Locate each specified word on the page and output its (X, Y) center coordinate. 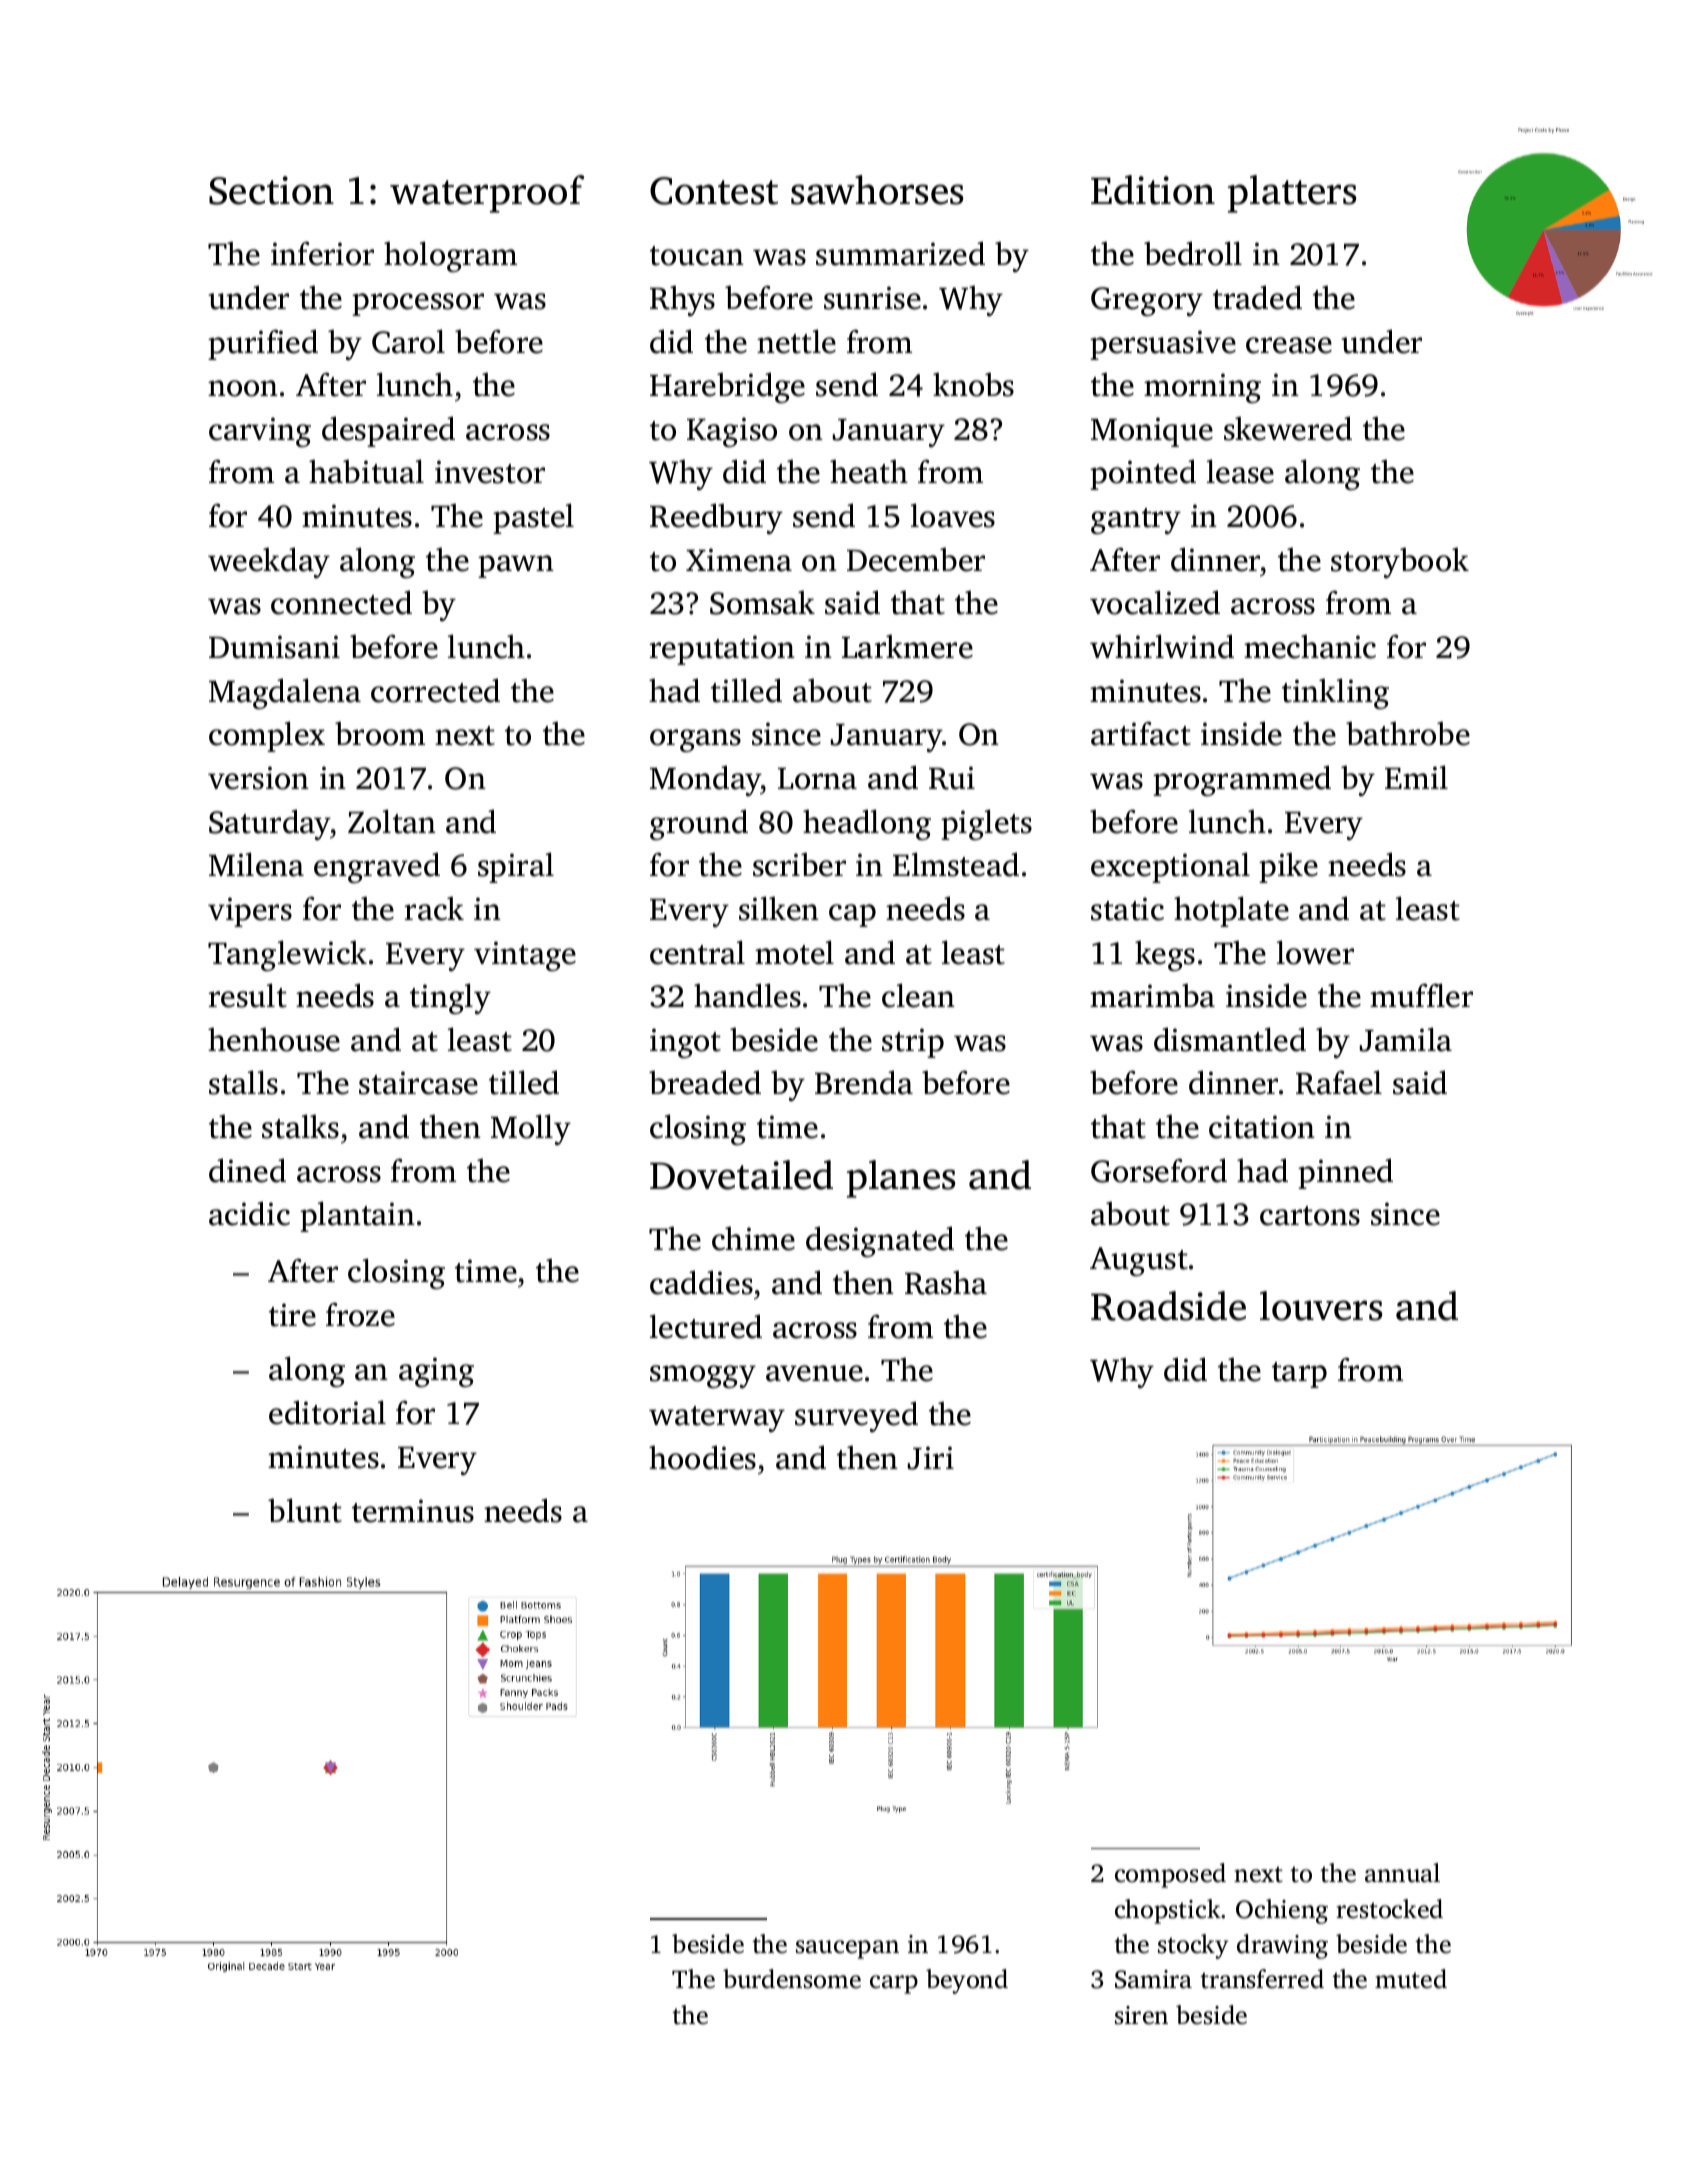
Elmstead (956, 864)
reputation (722, 650)
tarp (1299, 1375)
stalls (243, 1082)
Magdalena (285, 693)
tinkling (1335, 693)
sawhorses (877, 190)
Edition (1153, 190)
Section (271, 190)
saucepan (847, 1949)
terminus (413, 1511)
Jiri (931, 1458)
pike (1288, 867)
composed (1170, 1875)
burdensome (792, 1979)
